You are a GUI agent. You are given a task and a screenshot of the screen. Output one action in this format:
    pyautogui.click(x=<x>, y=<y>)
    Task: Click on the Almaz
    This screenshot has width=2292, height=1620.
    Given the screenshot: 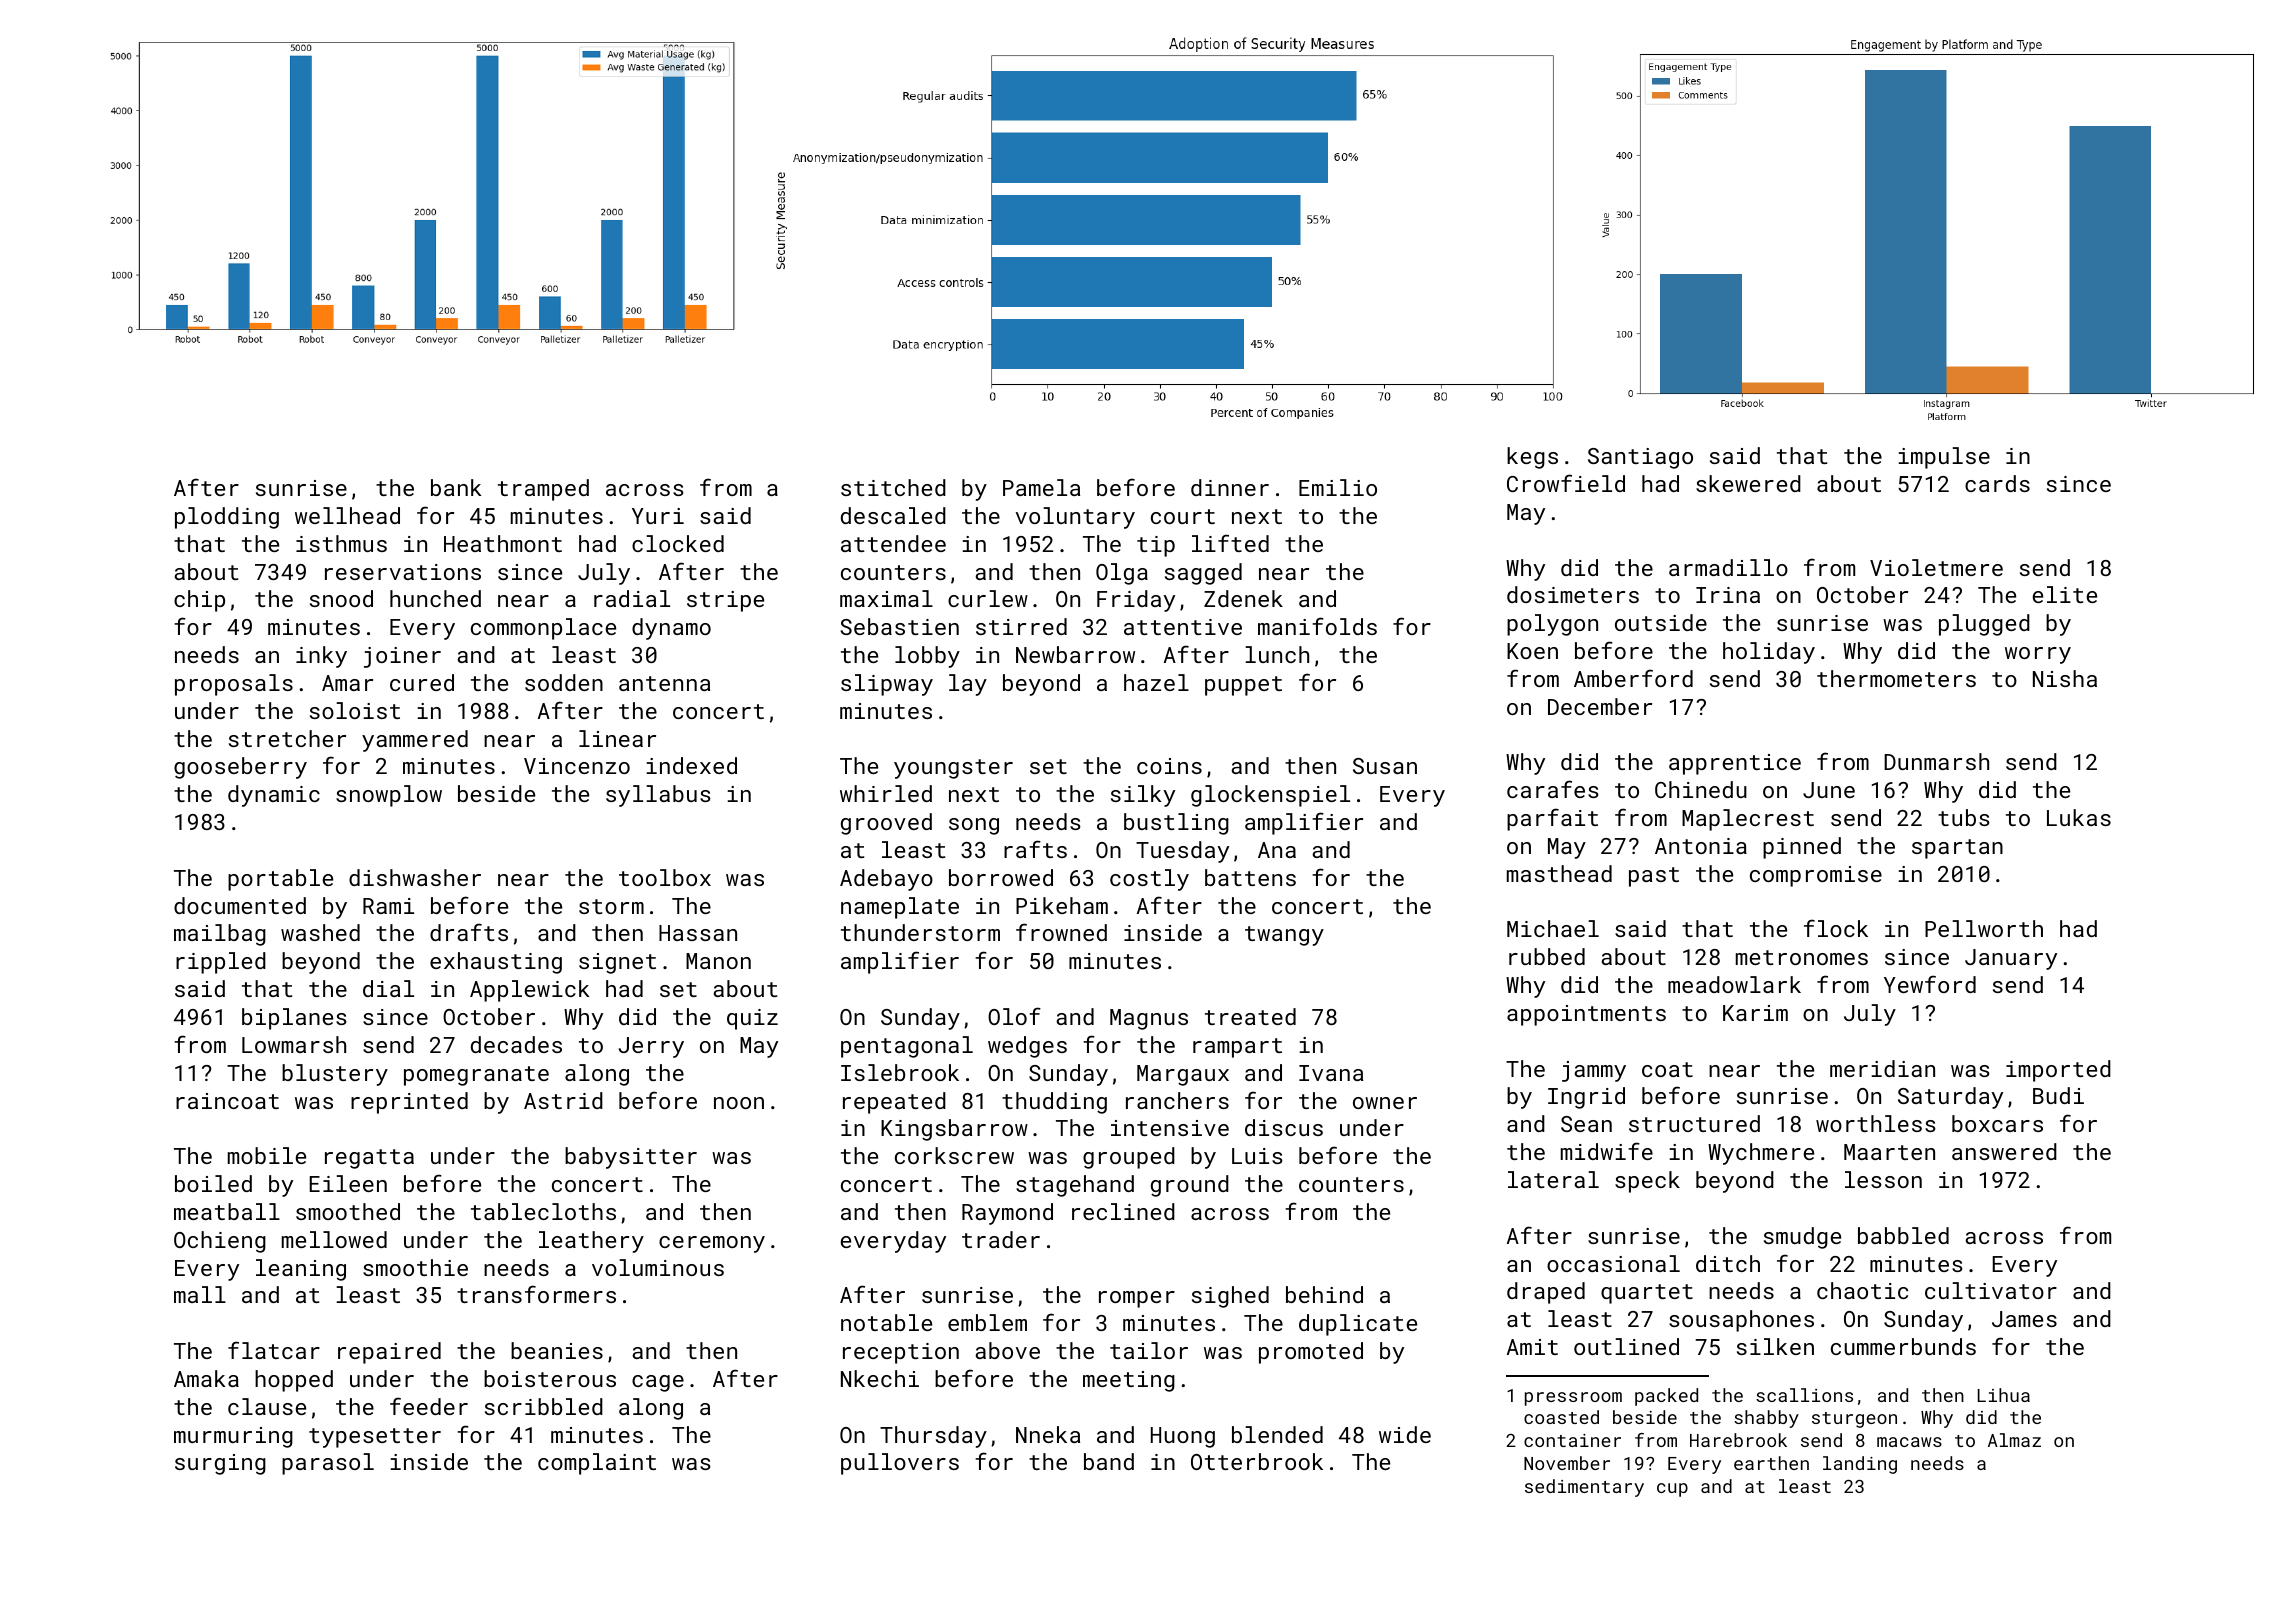 What is the action you would take?
    pyautogui.click(x=2014, y=1440)
